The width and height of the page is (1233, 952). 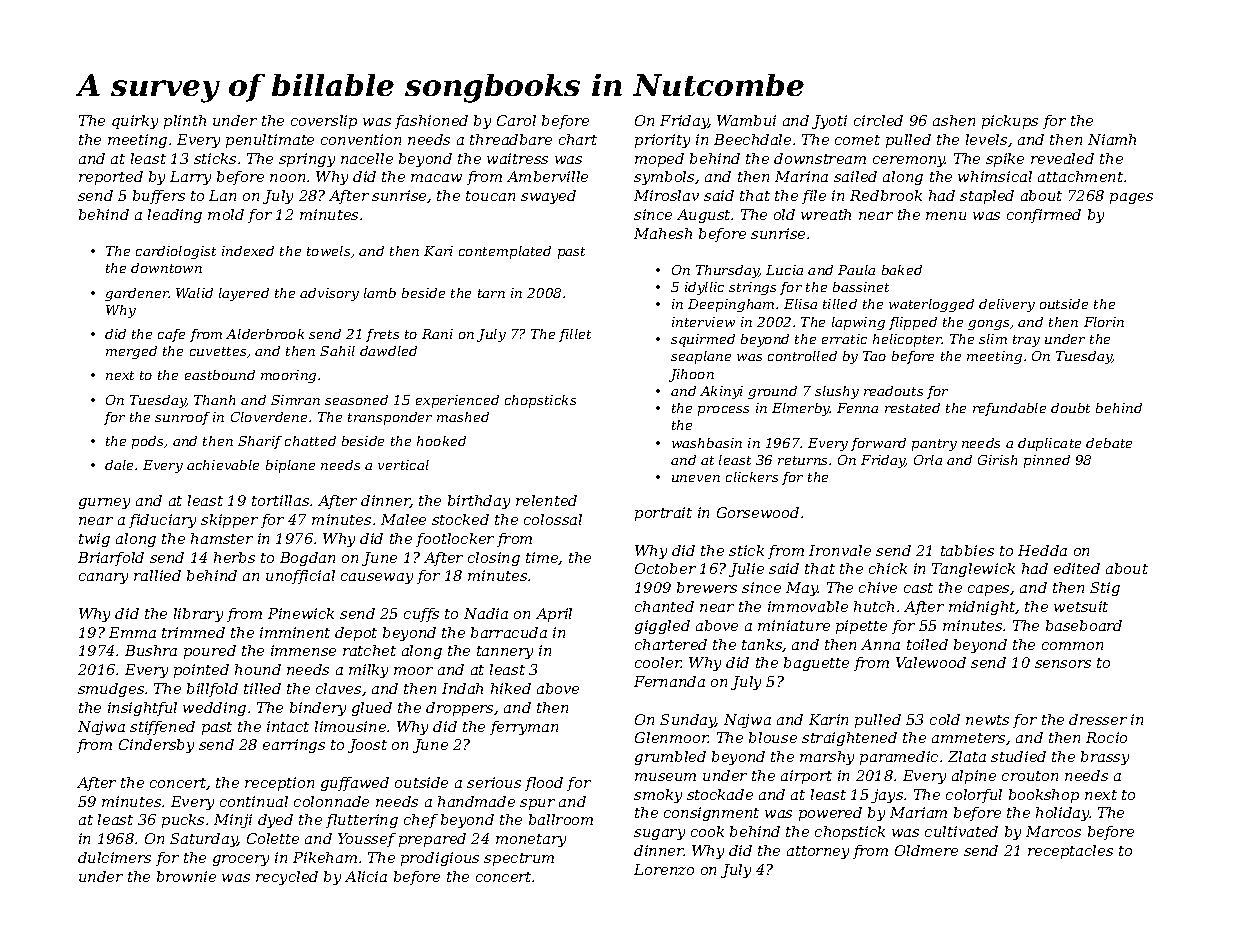 I want to click on Lorenzo, so click(x=664, y=869).
